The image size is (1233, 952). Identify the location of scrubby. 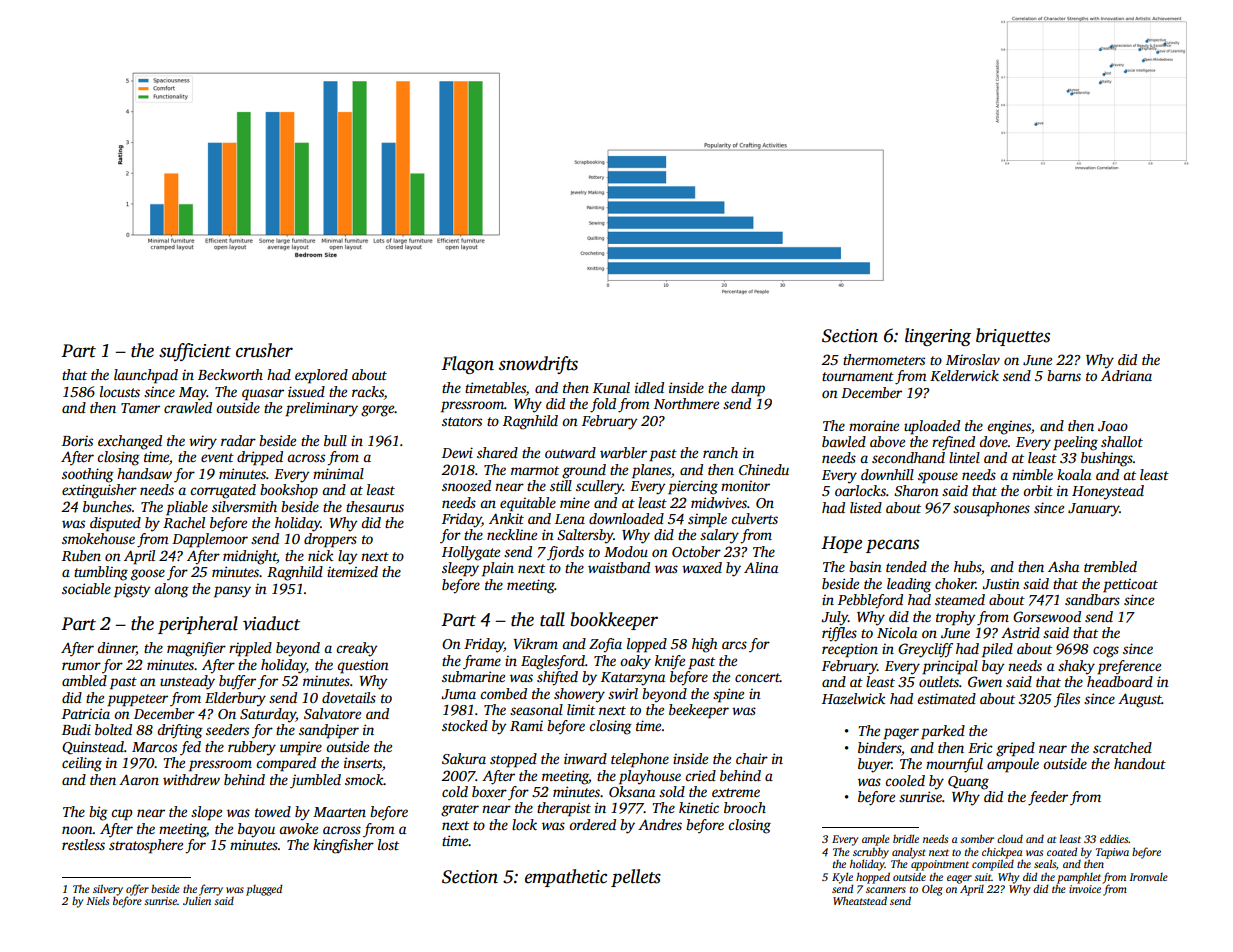
(871, 853).
